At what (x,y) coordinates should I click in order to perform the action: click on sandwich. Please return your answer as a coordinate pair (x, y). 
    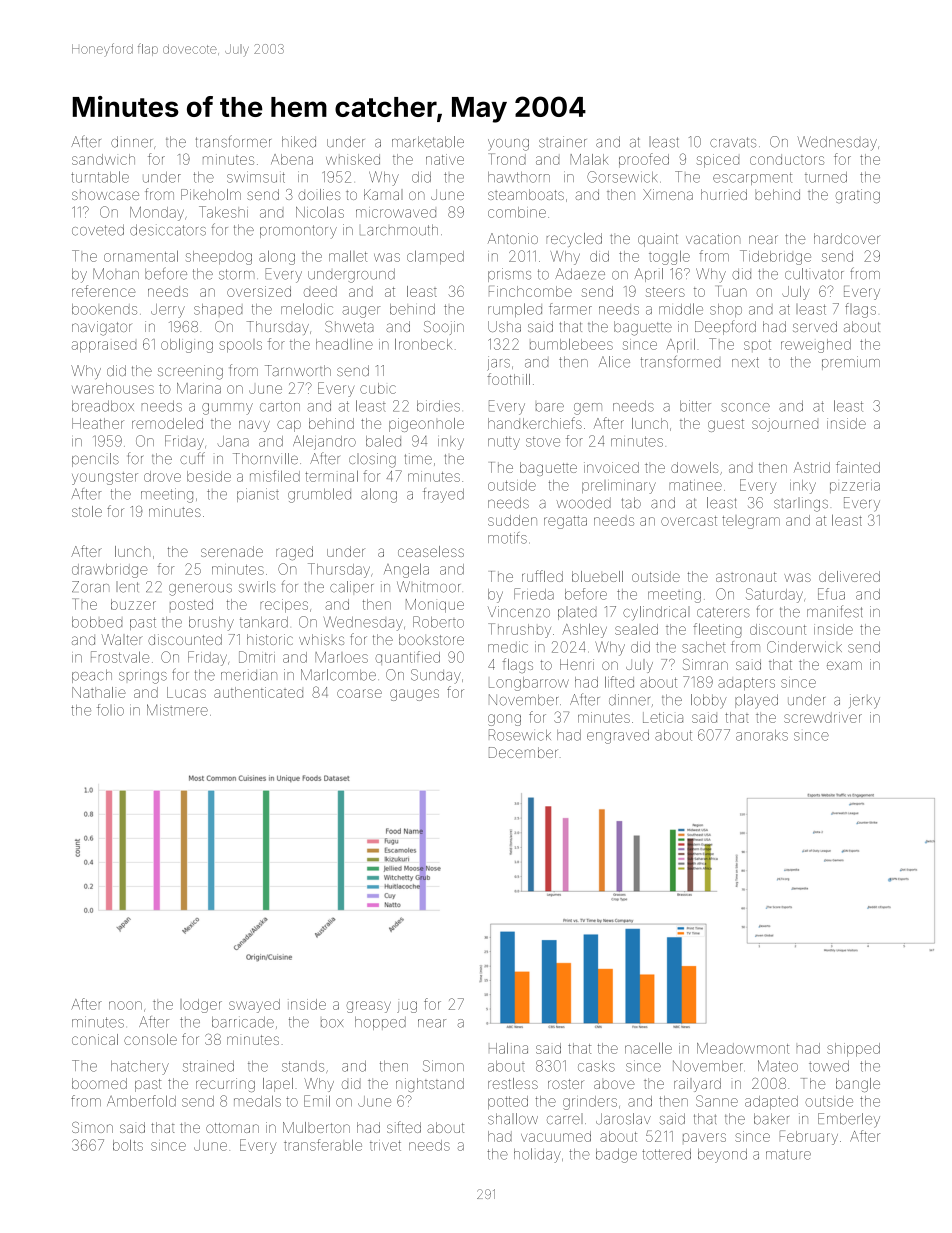
    Looking at the image, I should click on (103, 159).
